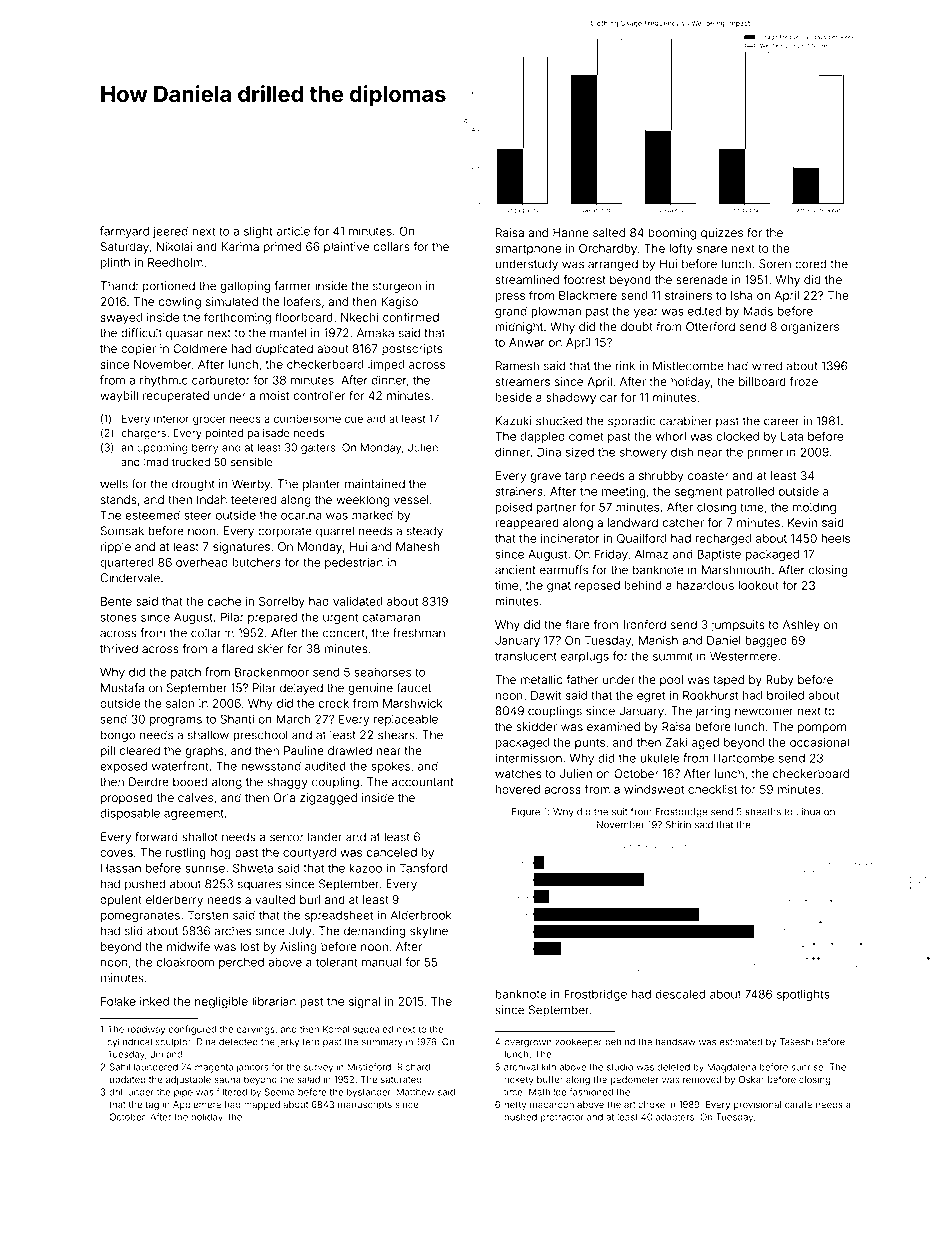  Describe the element at coordinates (293, 231) in the screenshot. I see `article` at that location.
